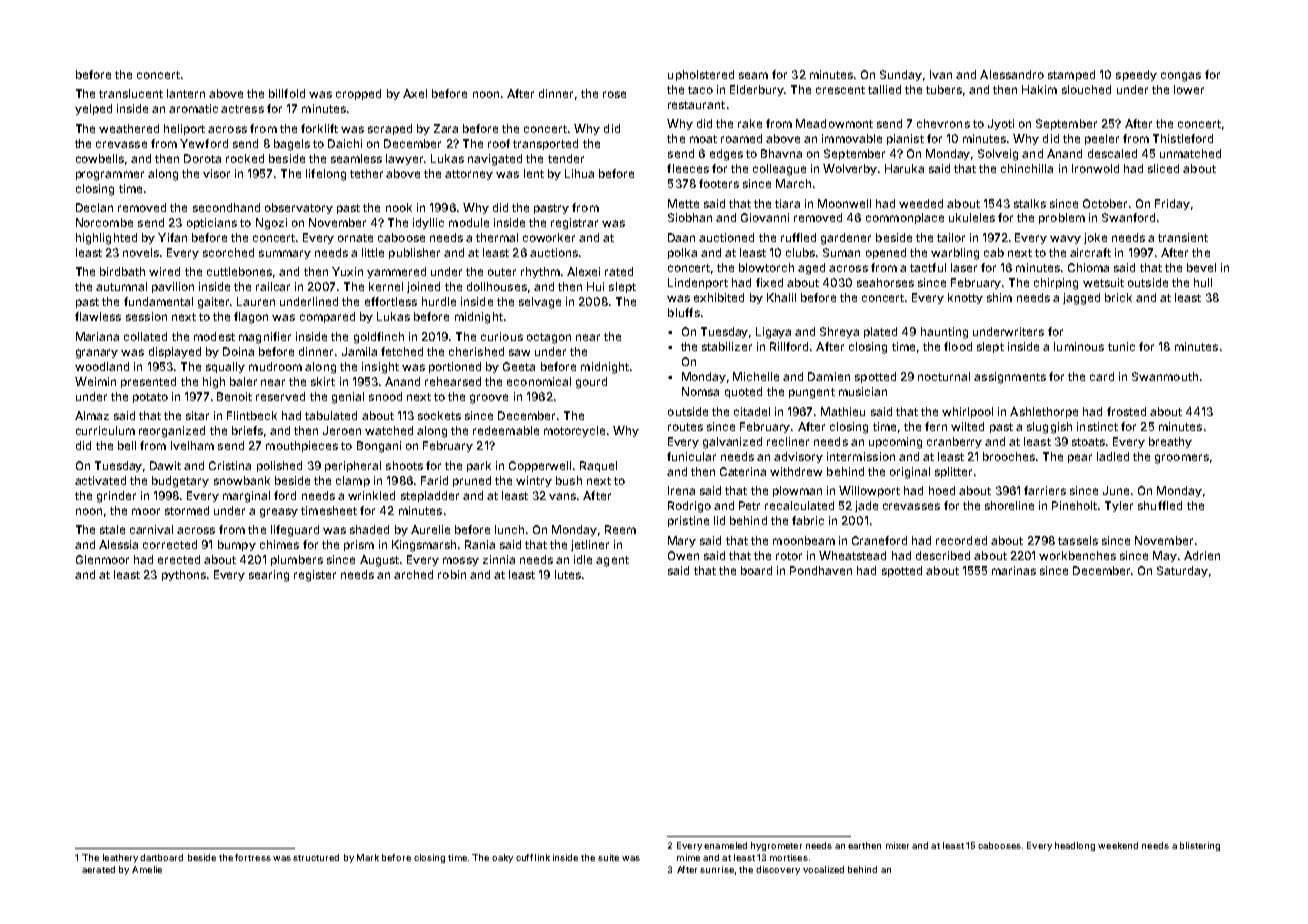  I want to click on Amelie, so click(147, 869).
